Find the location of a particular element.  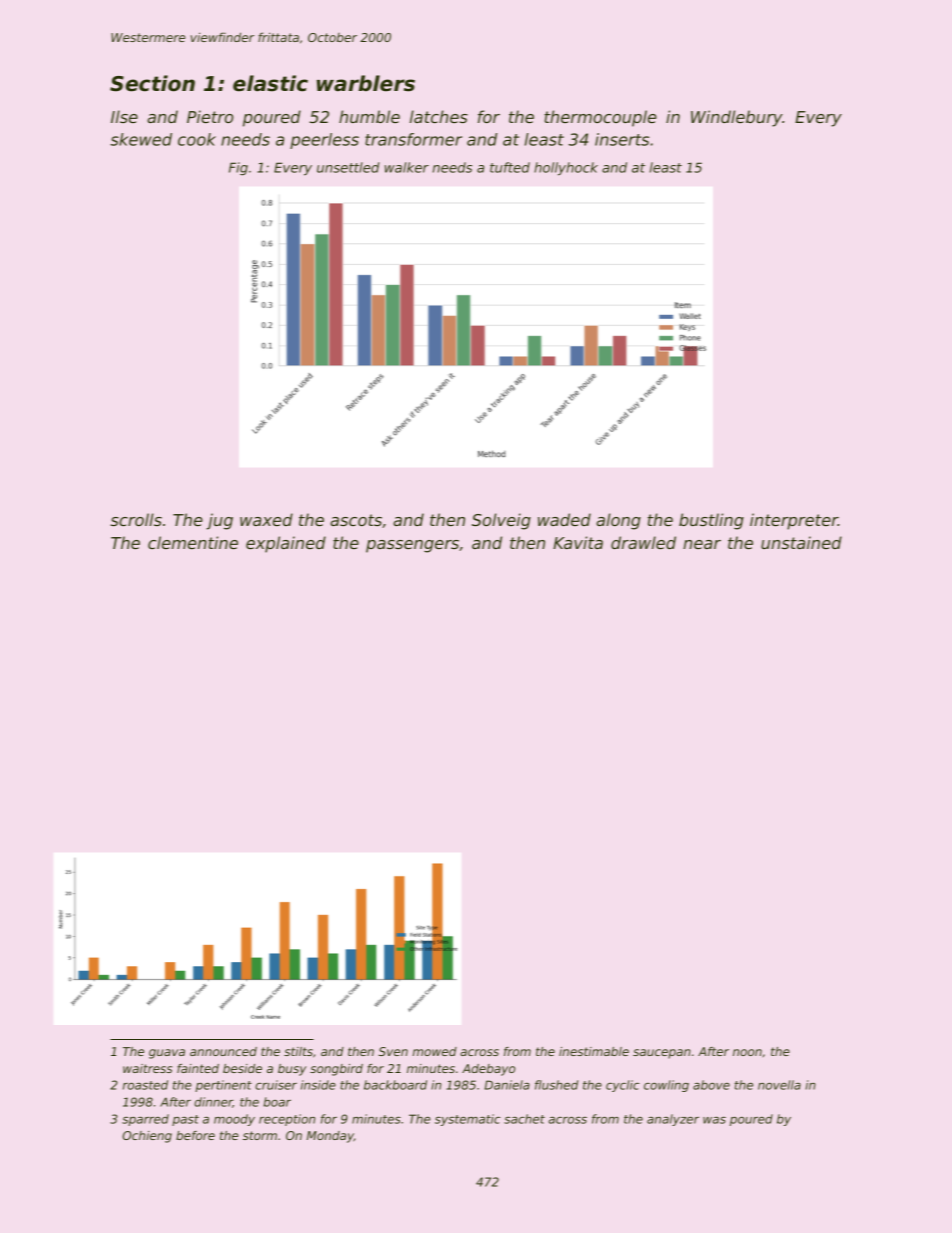

interpreter is located at coordinates (794, 521).
